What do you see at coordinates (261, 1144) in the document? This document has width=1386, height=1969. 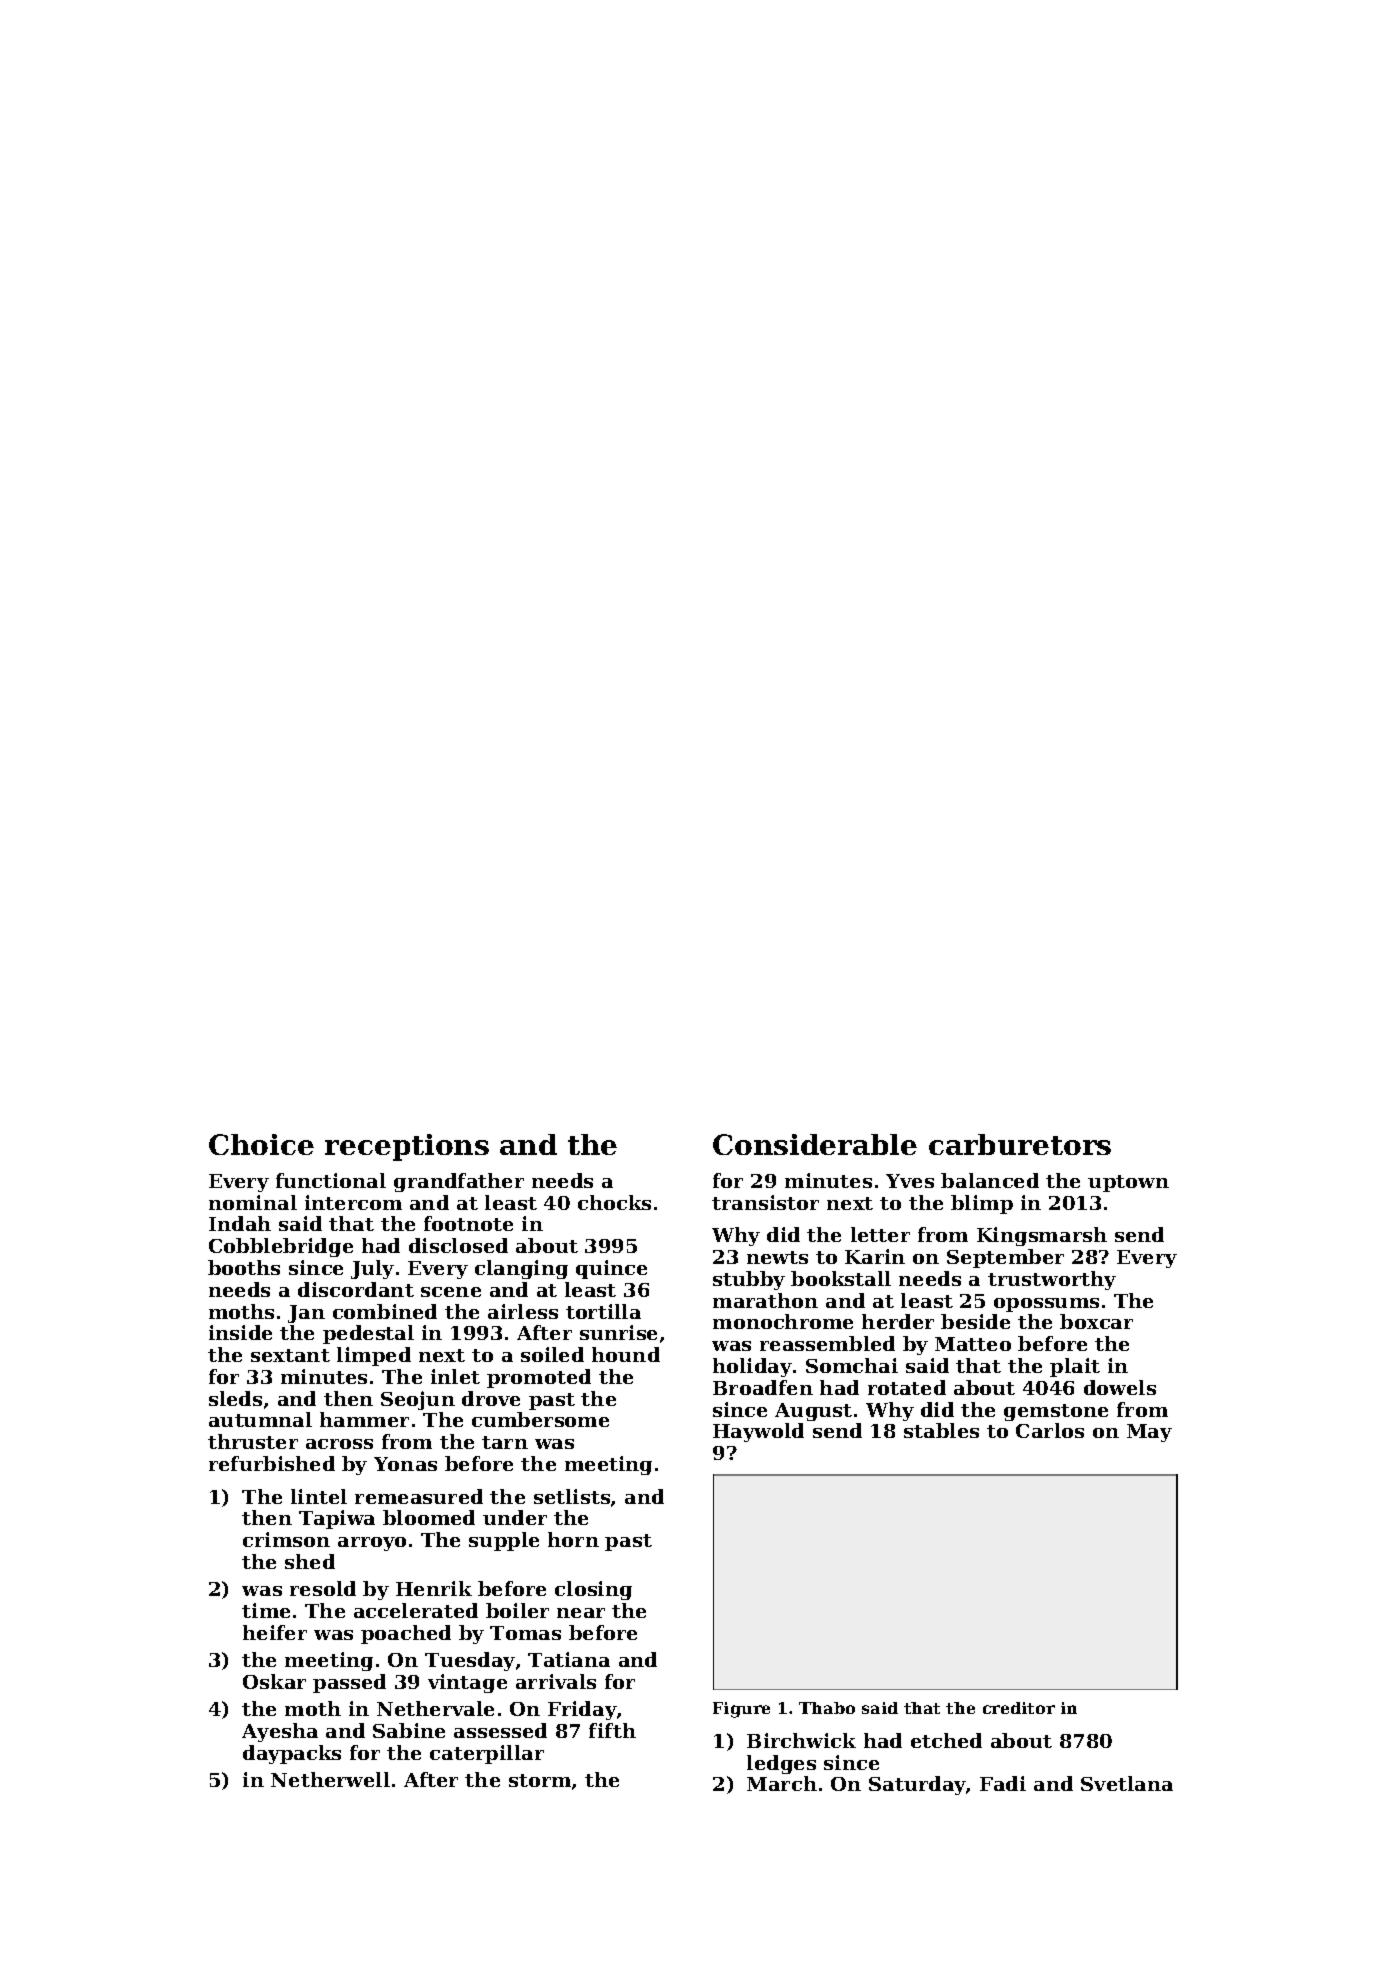 I see `Choice` at bounding box center [261, 1144].
